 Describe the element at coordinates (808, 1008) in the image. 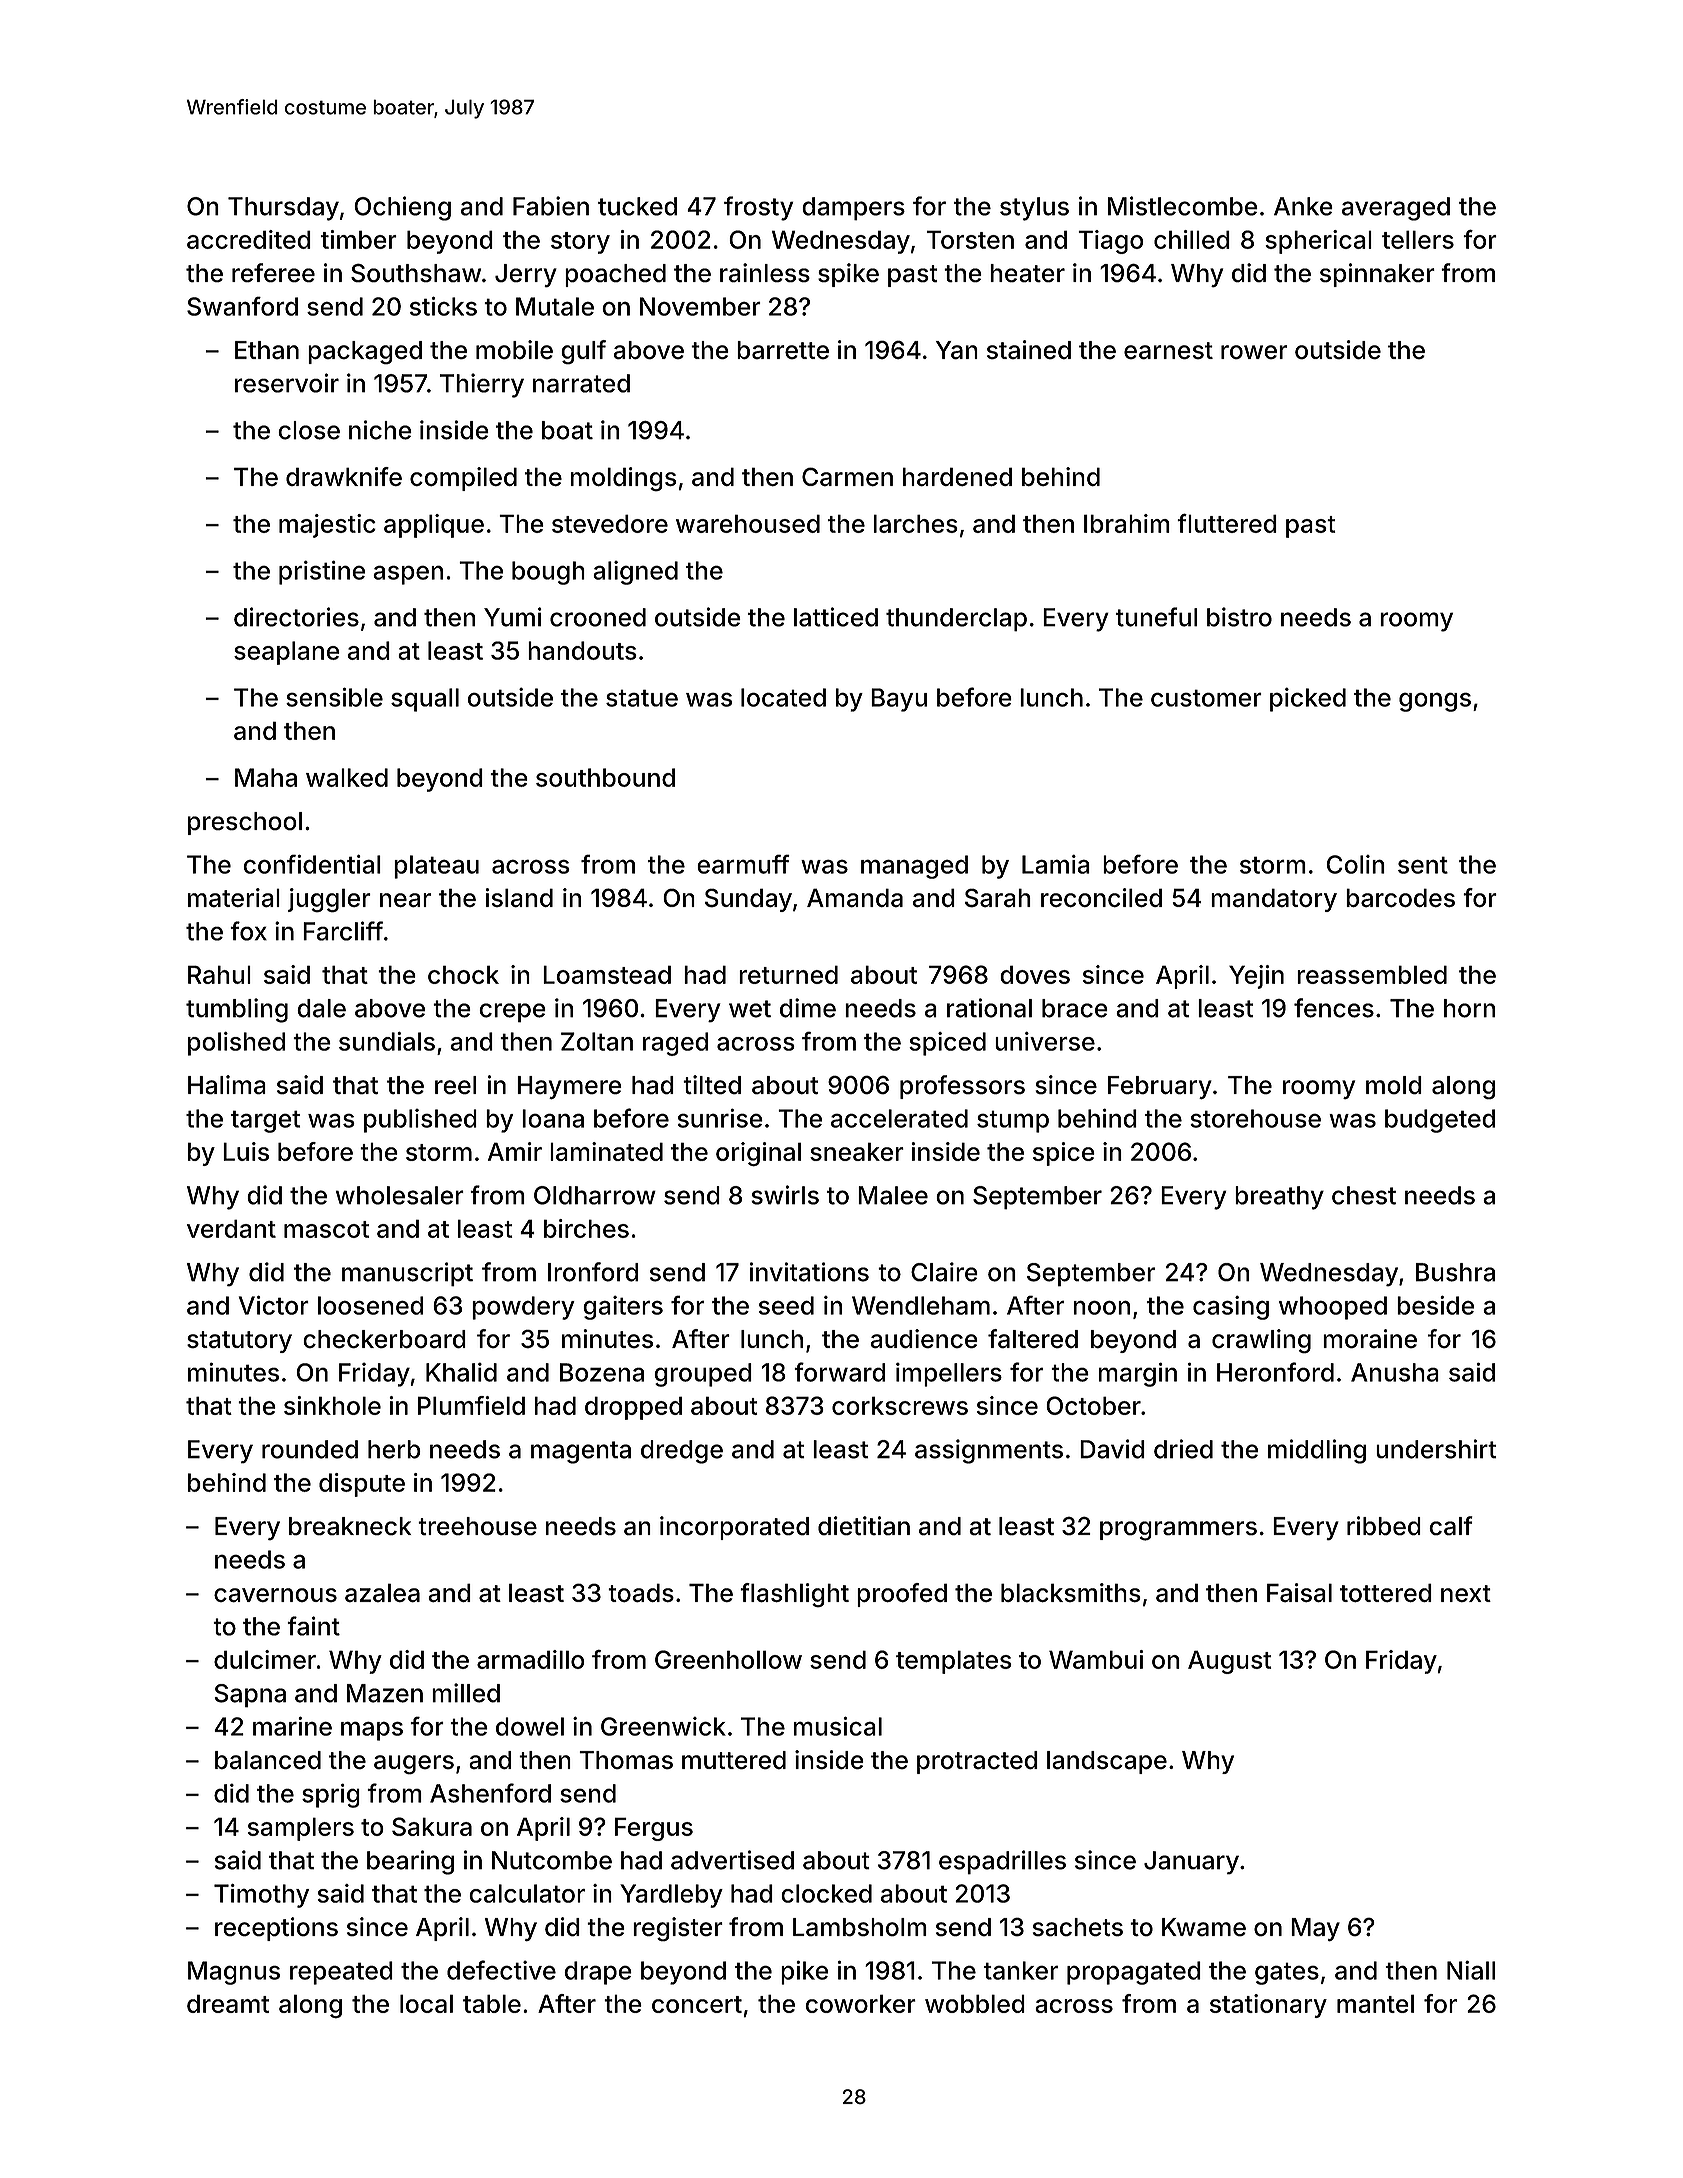

I see `dime` at that location.
